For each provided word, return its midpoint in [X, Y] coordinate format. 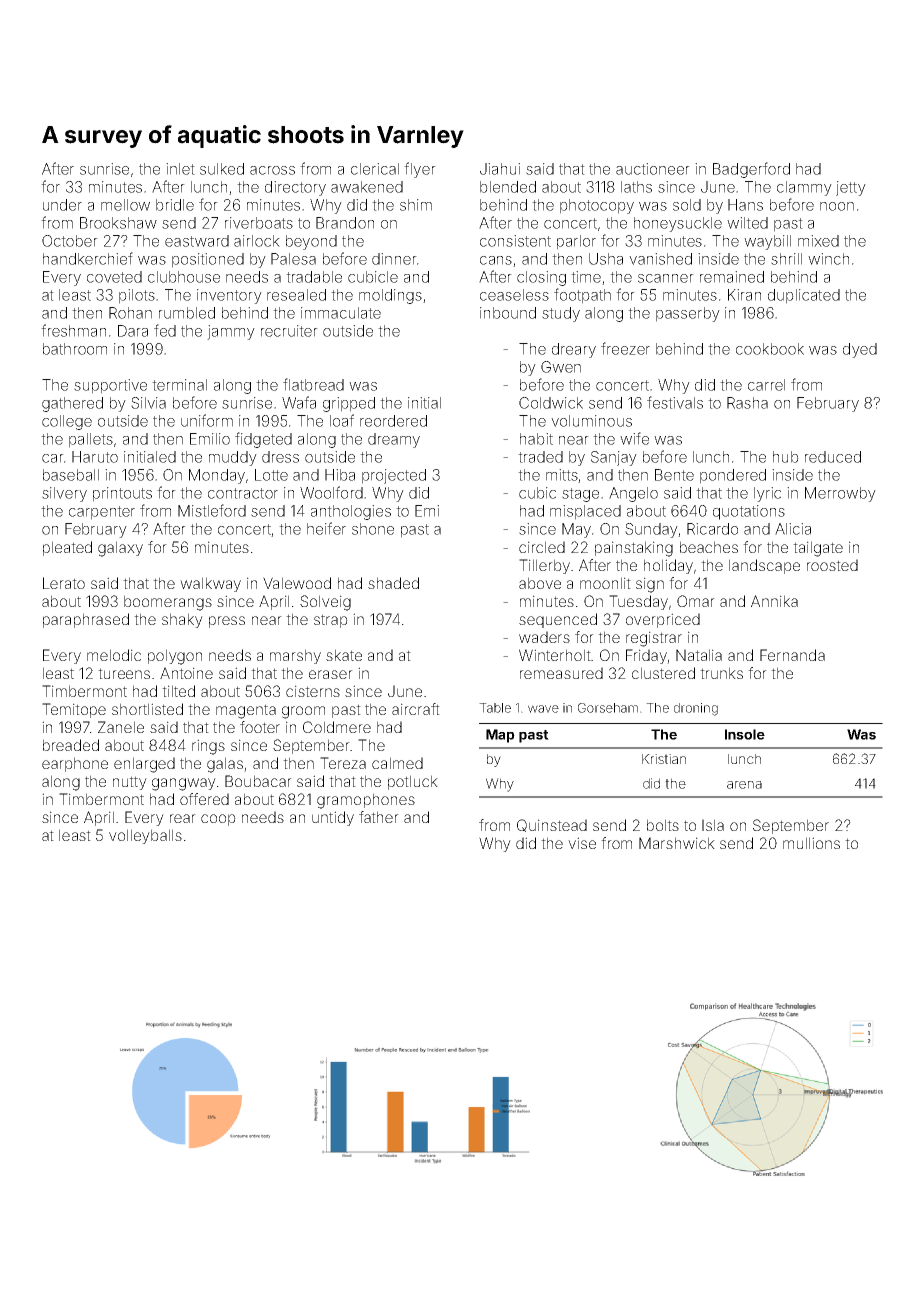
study [561, 314]
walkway [210, 584]
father [379, 817]
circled [542, 547]
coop [218, 820]
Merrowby [840, 494]
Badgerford [751, 170]
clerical [375, 169]
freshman [73, 330]
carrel [766, 385]
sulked [222, 169]
